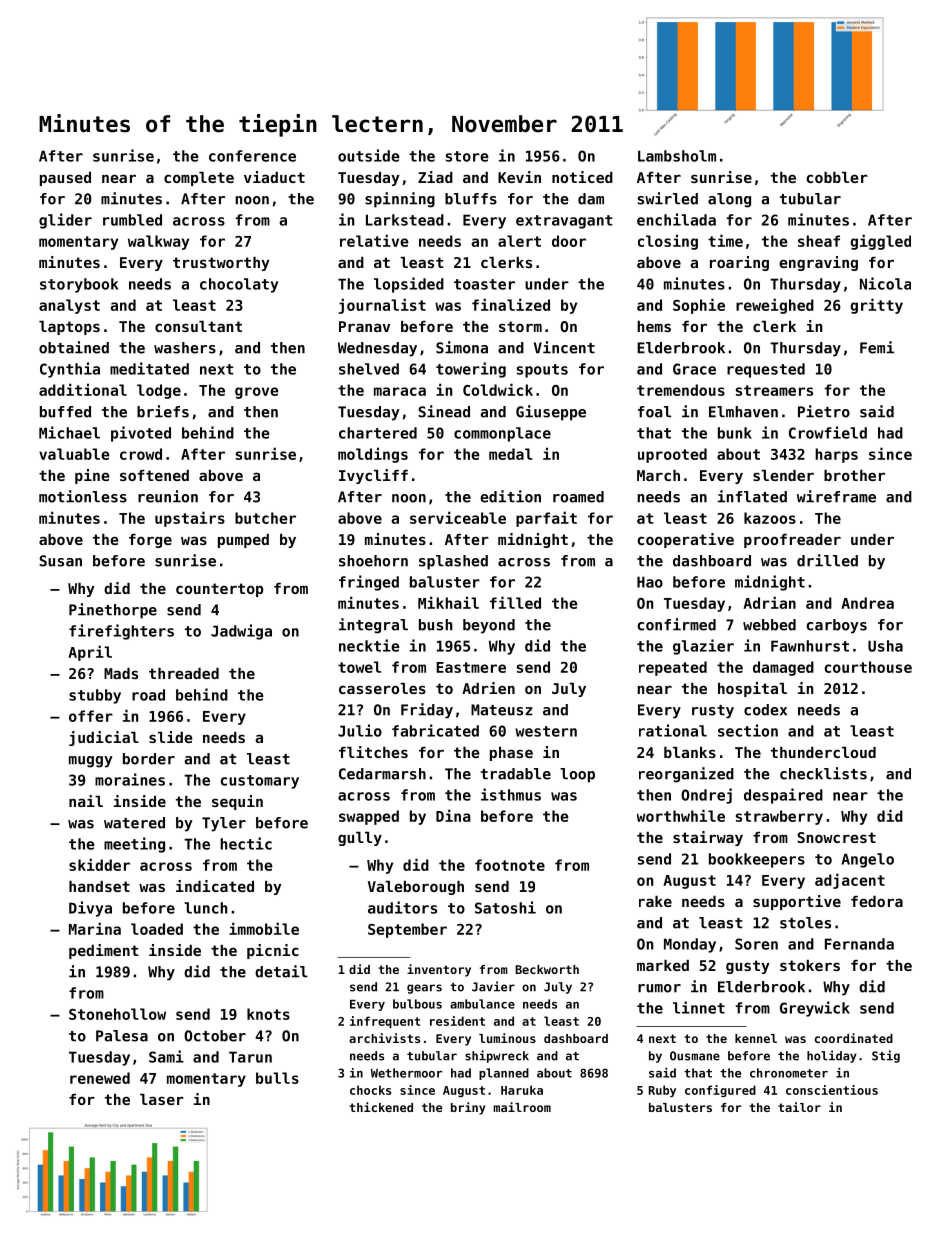 This page has width=952, height=1233. What do you see at coordinates (221, 264) in the page?
I see `trustworthy` at bounding box center [221, 264].
